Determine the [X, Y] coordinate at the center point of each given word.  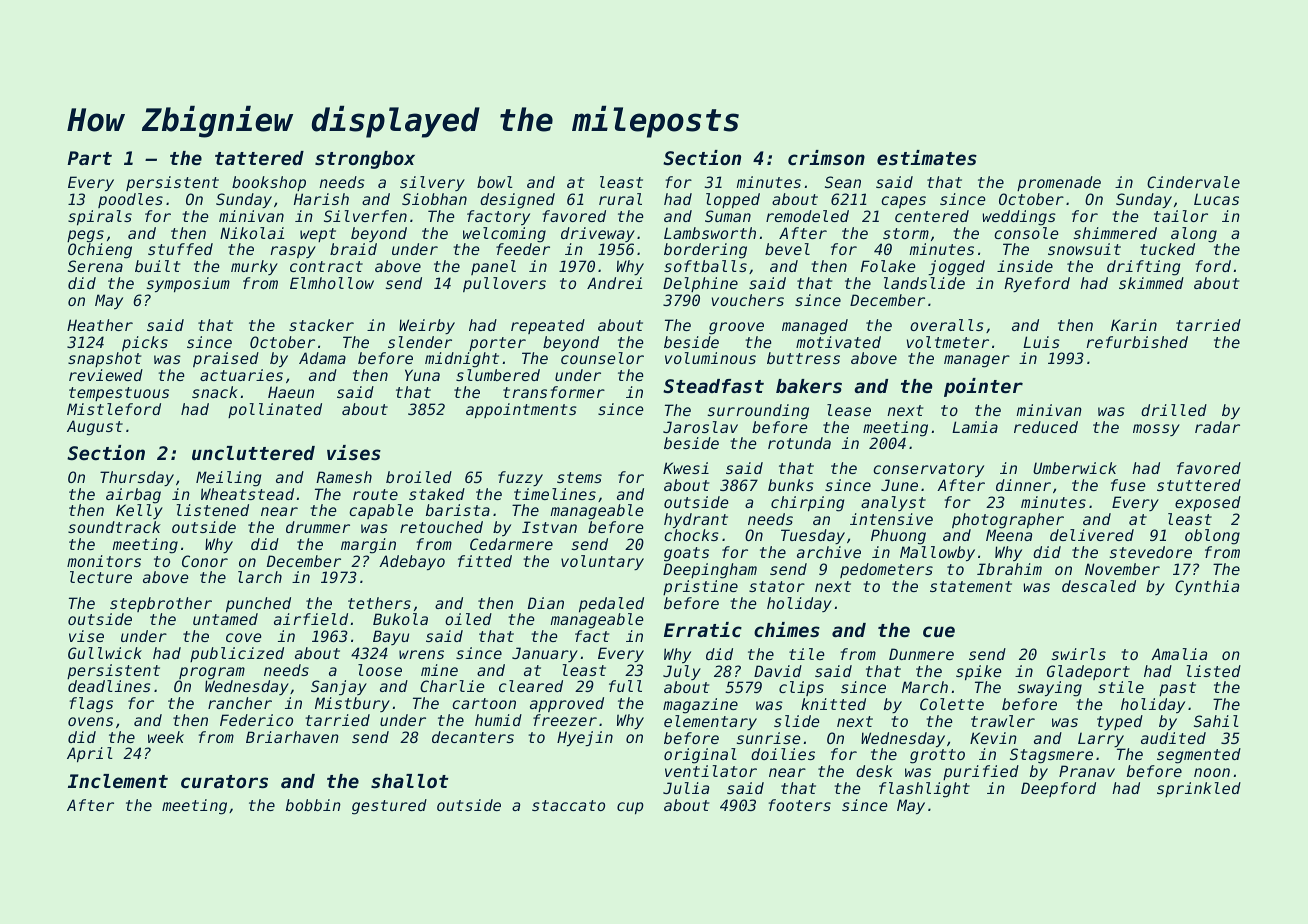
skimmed [1151, 283]
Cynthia [1207, 587]
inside [1025, 266]
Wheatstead [247, 494]
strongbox [365, 160]
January [545, 654]
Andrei [615, 283]
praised [226, 359]
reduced [1046, 427]
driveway [598, 234]
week [166, 737]
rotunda [799, 443]
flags [91, 705]
